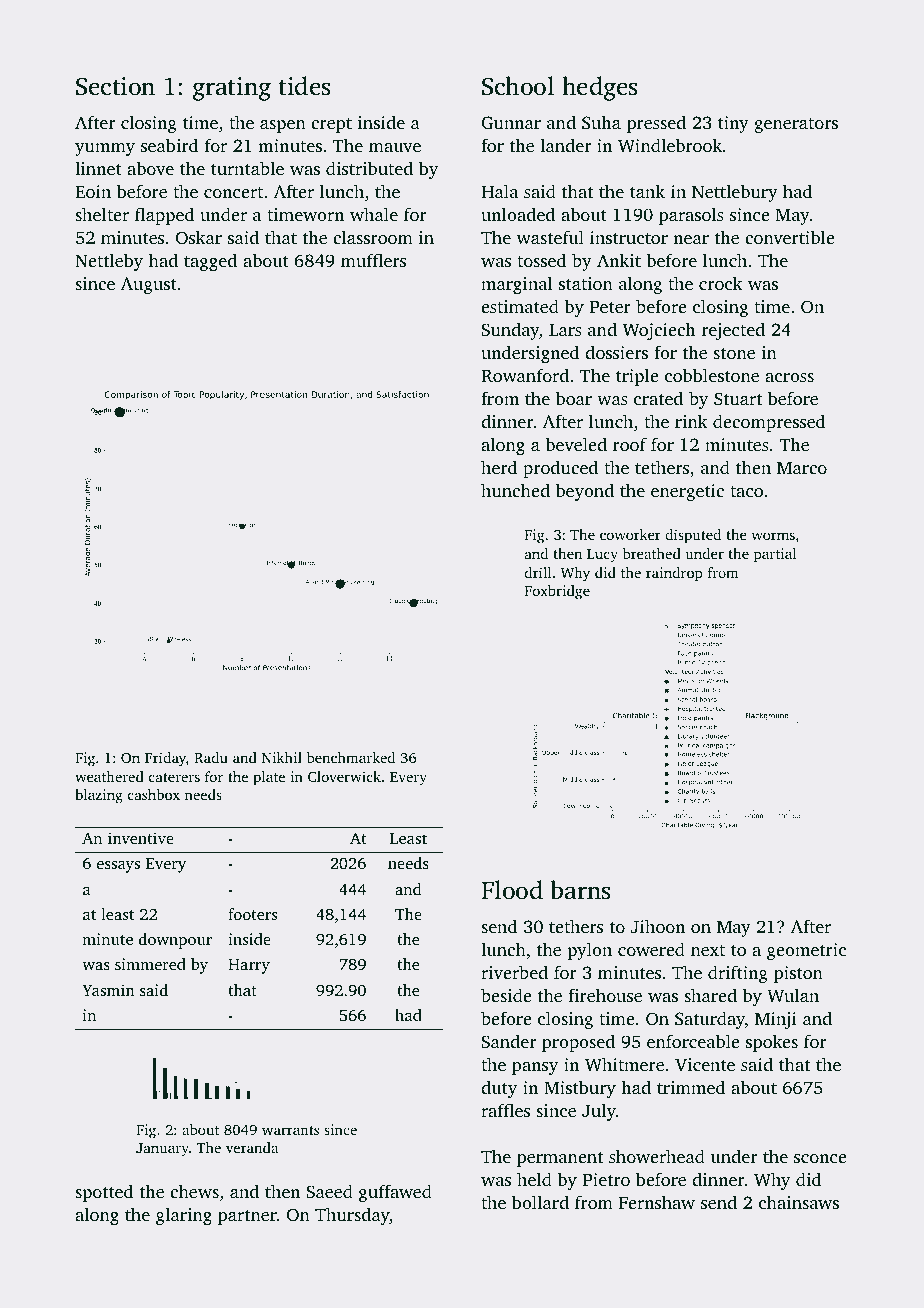 This image has height=1308, width=924. What do you see at coordinates (674, 574) in the image?
I see `raindrop` at bounding box center [674, 574].
